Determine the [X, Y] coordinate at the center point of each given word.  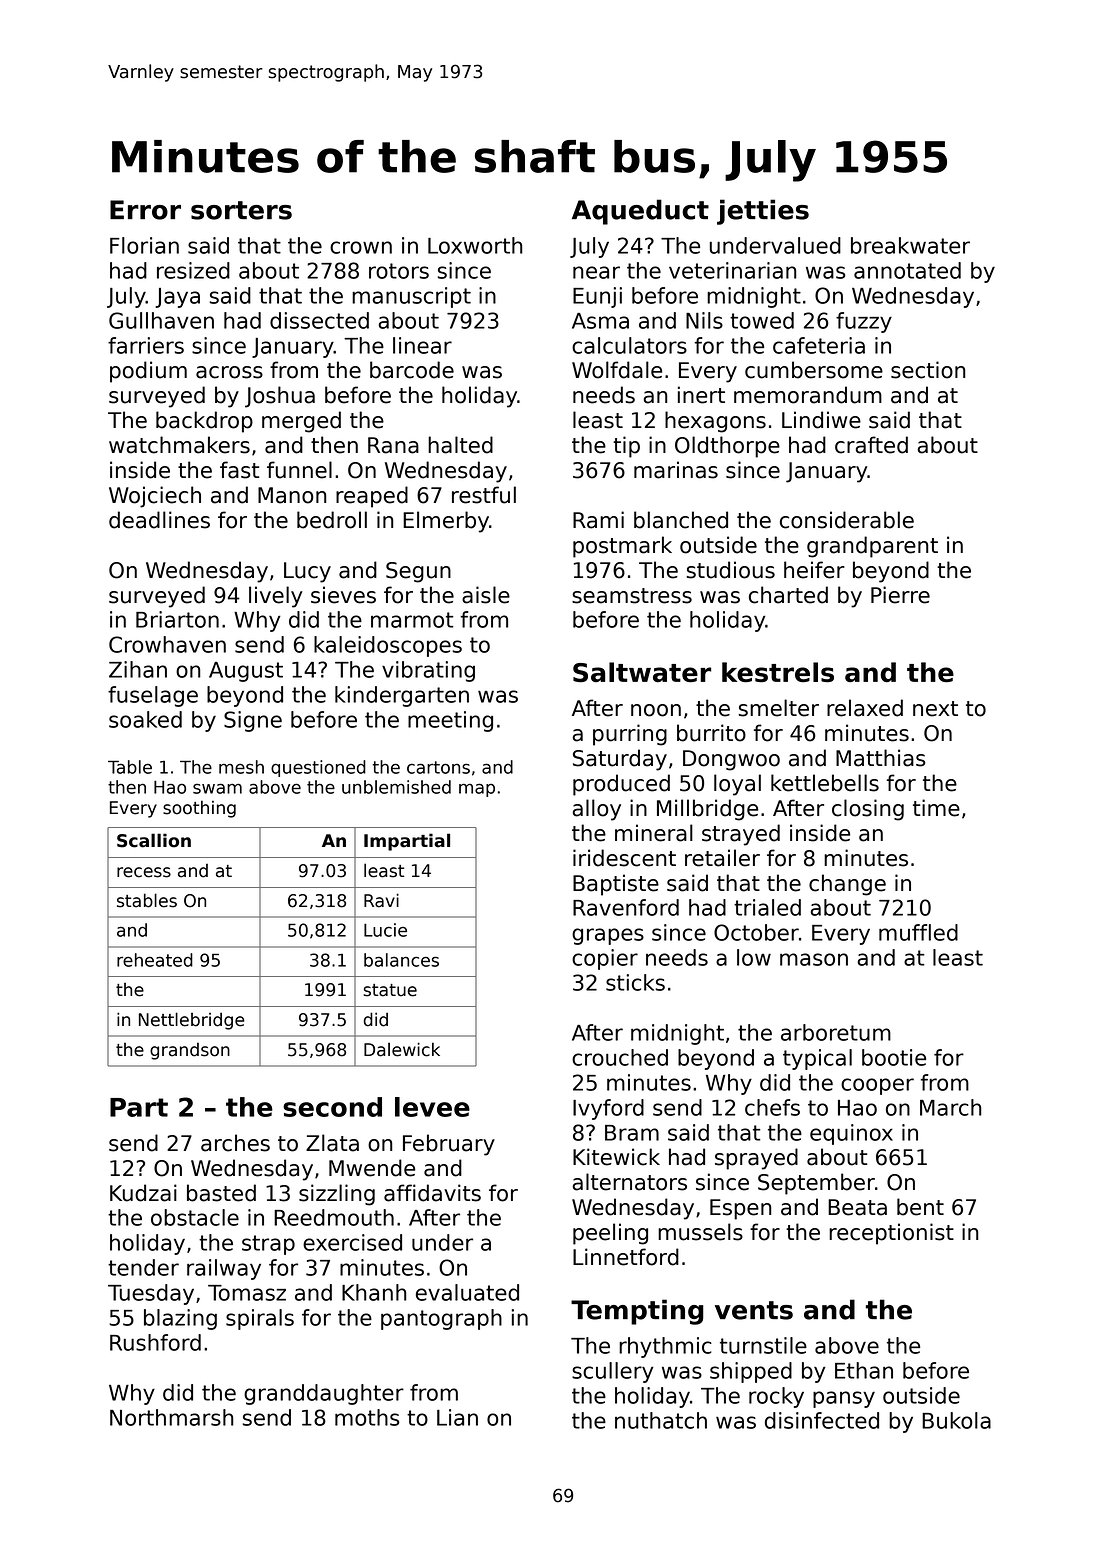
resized [193, 270]
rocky [776, 1397]
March [951, 1107]
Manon [292, 495]
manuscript [411, 297]
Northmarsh [172, 1417]
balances [401, 960]
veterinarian [733, 270]
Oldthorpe [727, 447]
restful [484, 495]
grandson [190, 1051]
